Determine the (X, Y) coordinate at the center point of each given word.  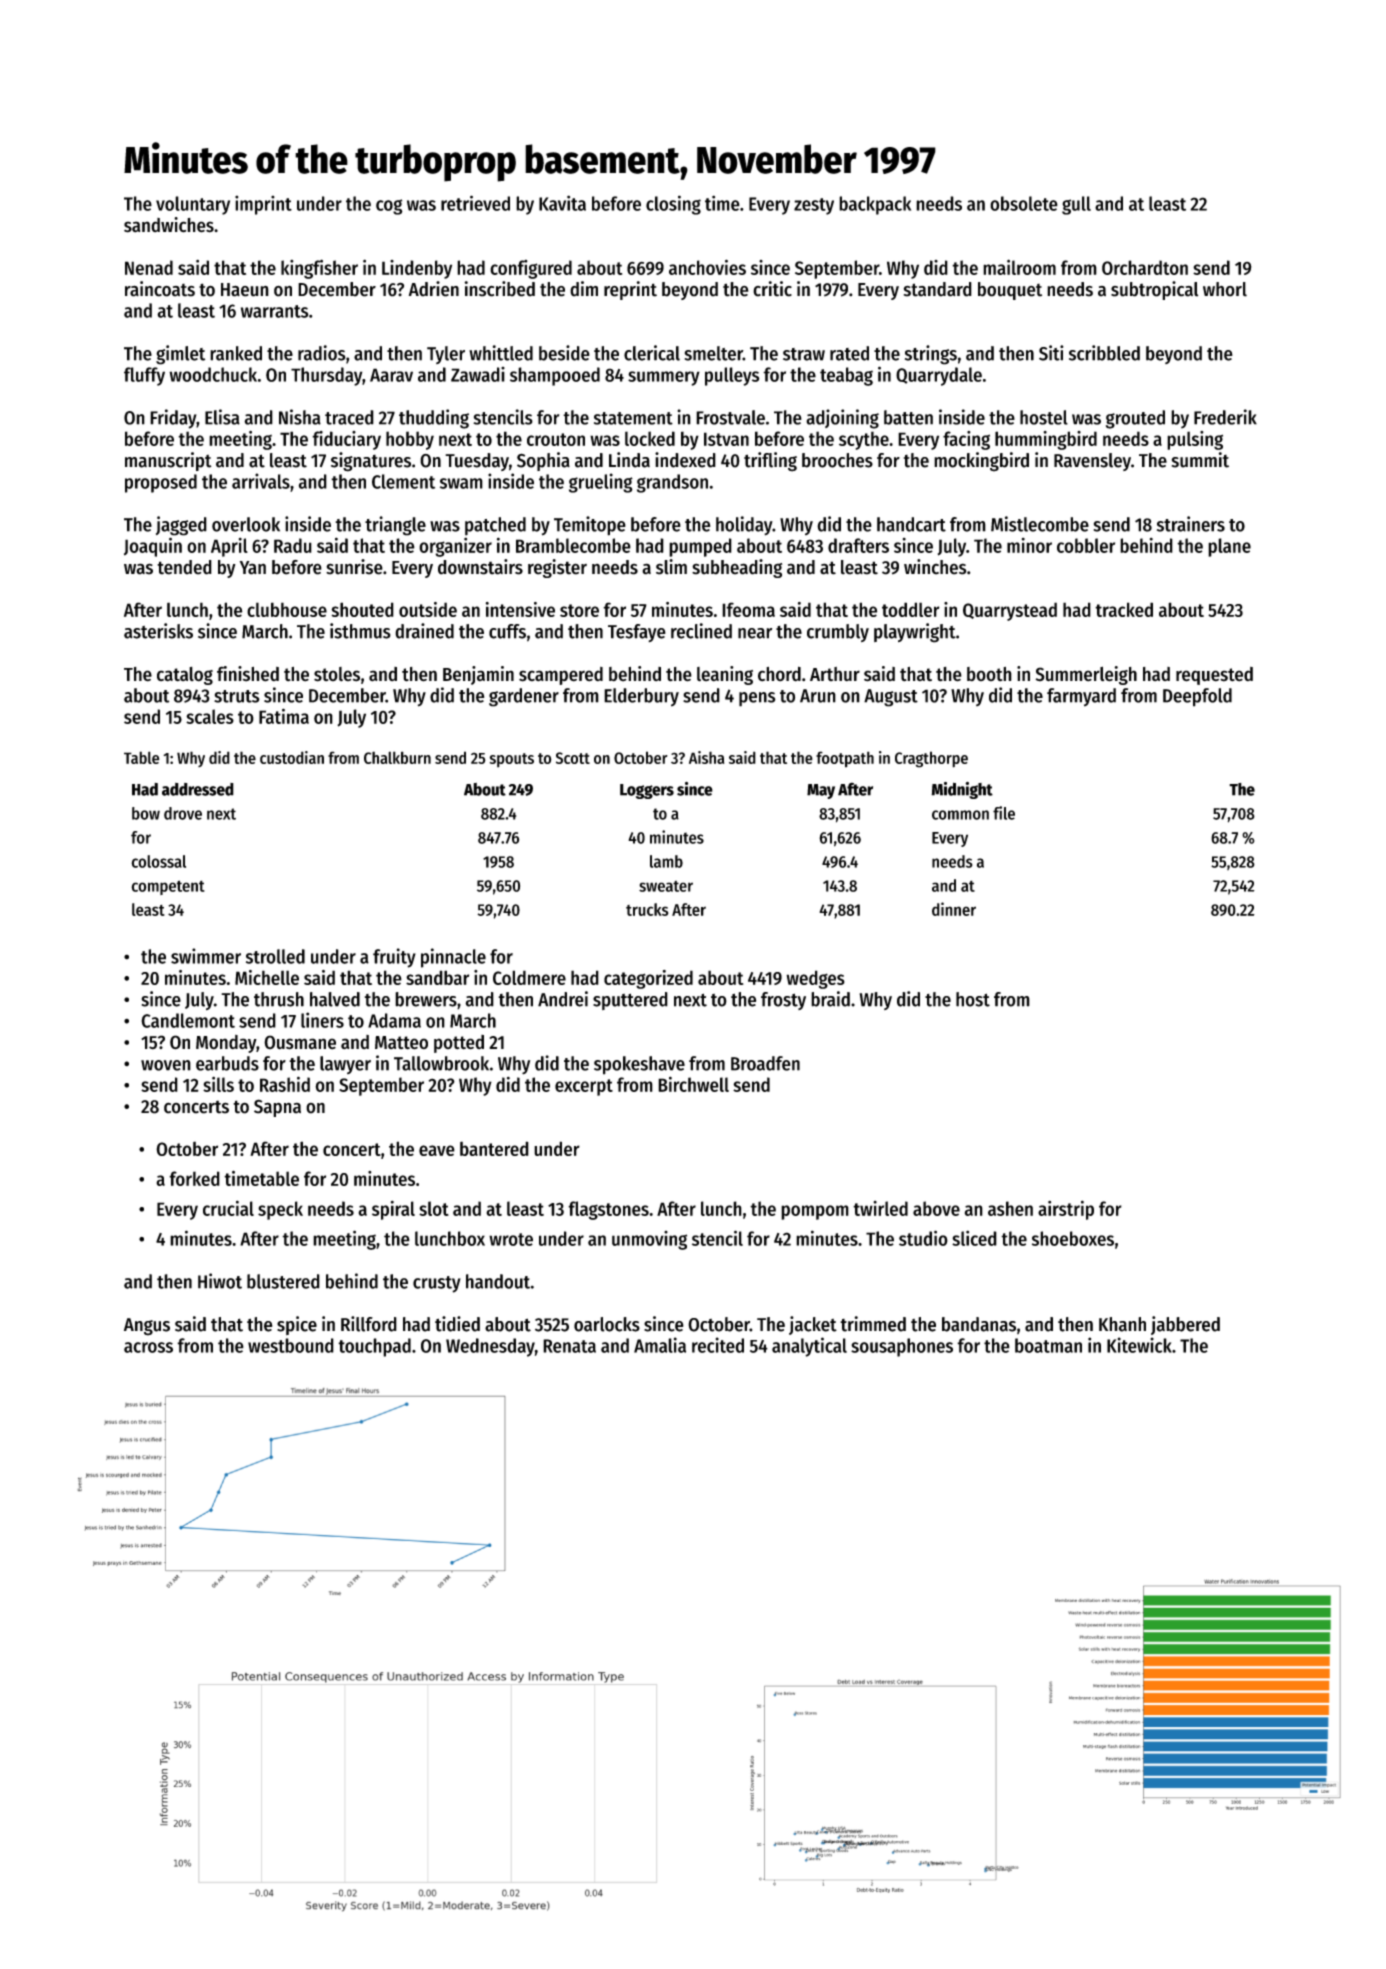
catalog (185, 676)
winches (935, 567)
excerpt (584, 1087)
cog (389, 207)
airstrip (1066, 1210)
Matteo (401, 1043)
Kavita (562, 203)
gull (1076, 205)
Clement (403, 481)
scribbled (1104, 353)
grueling (601, 483)
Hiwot (220, 1281)
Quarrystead (1010, 611)
